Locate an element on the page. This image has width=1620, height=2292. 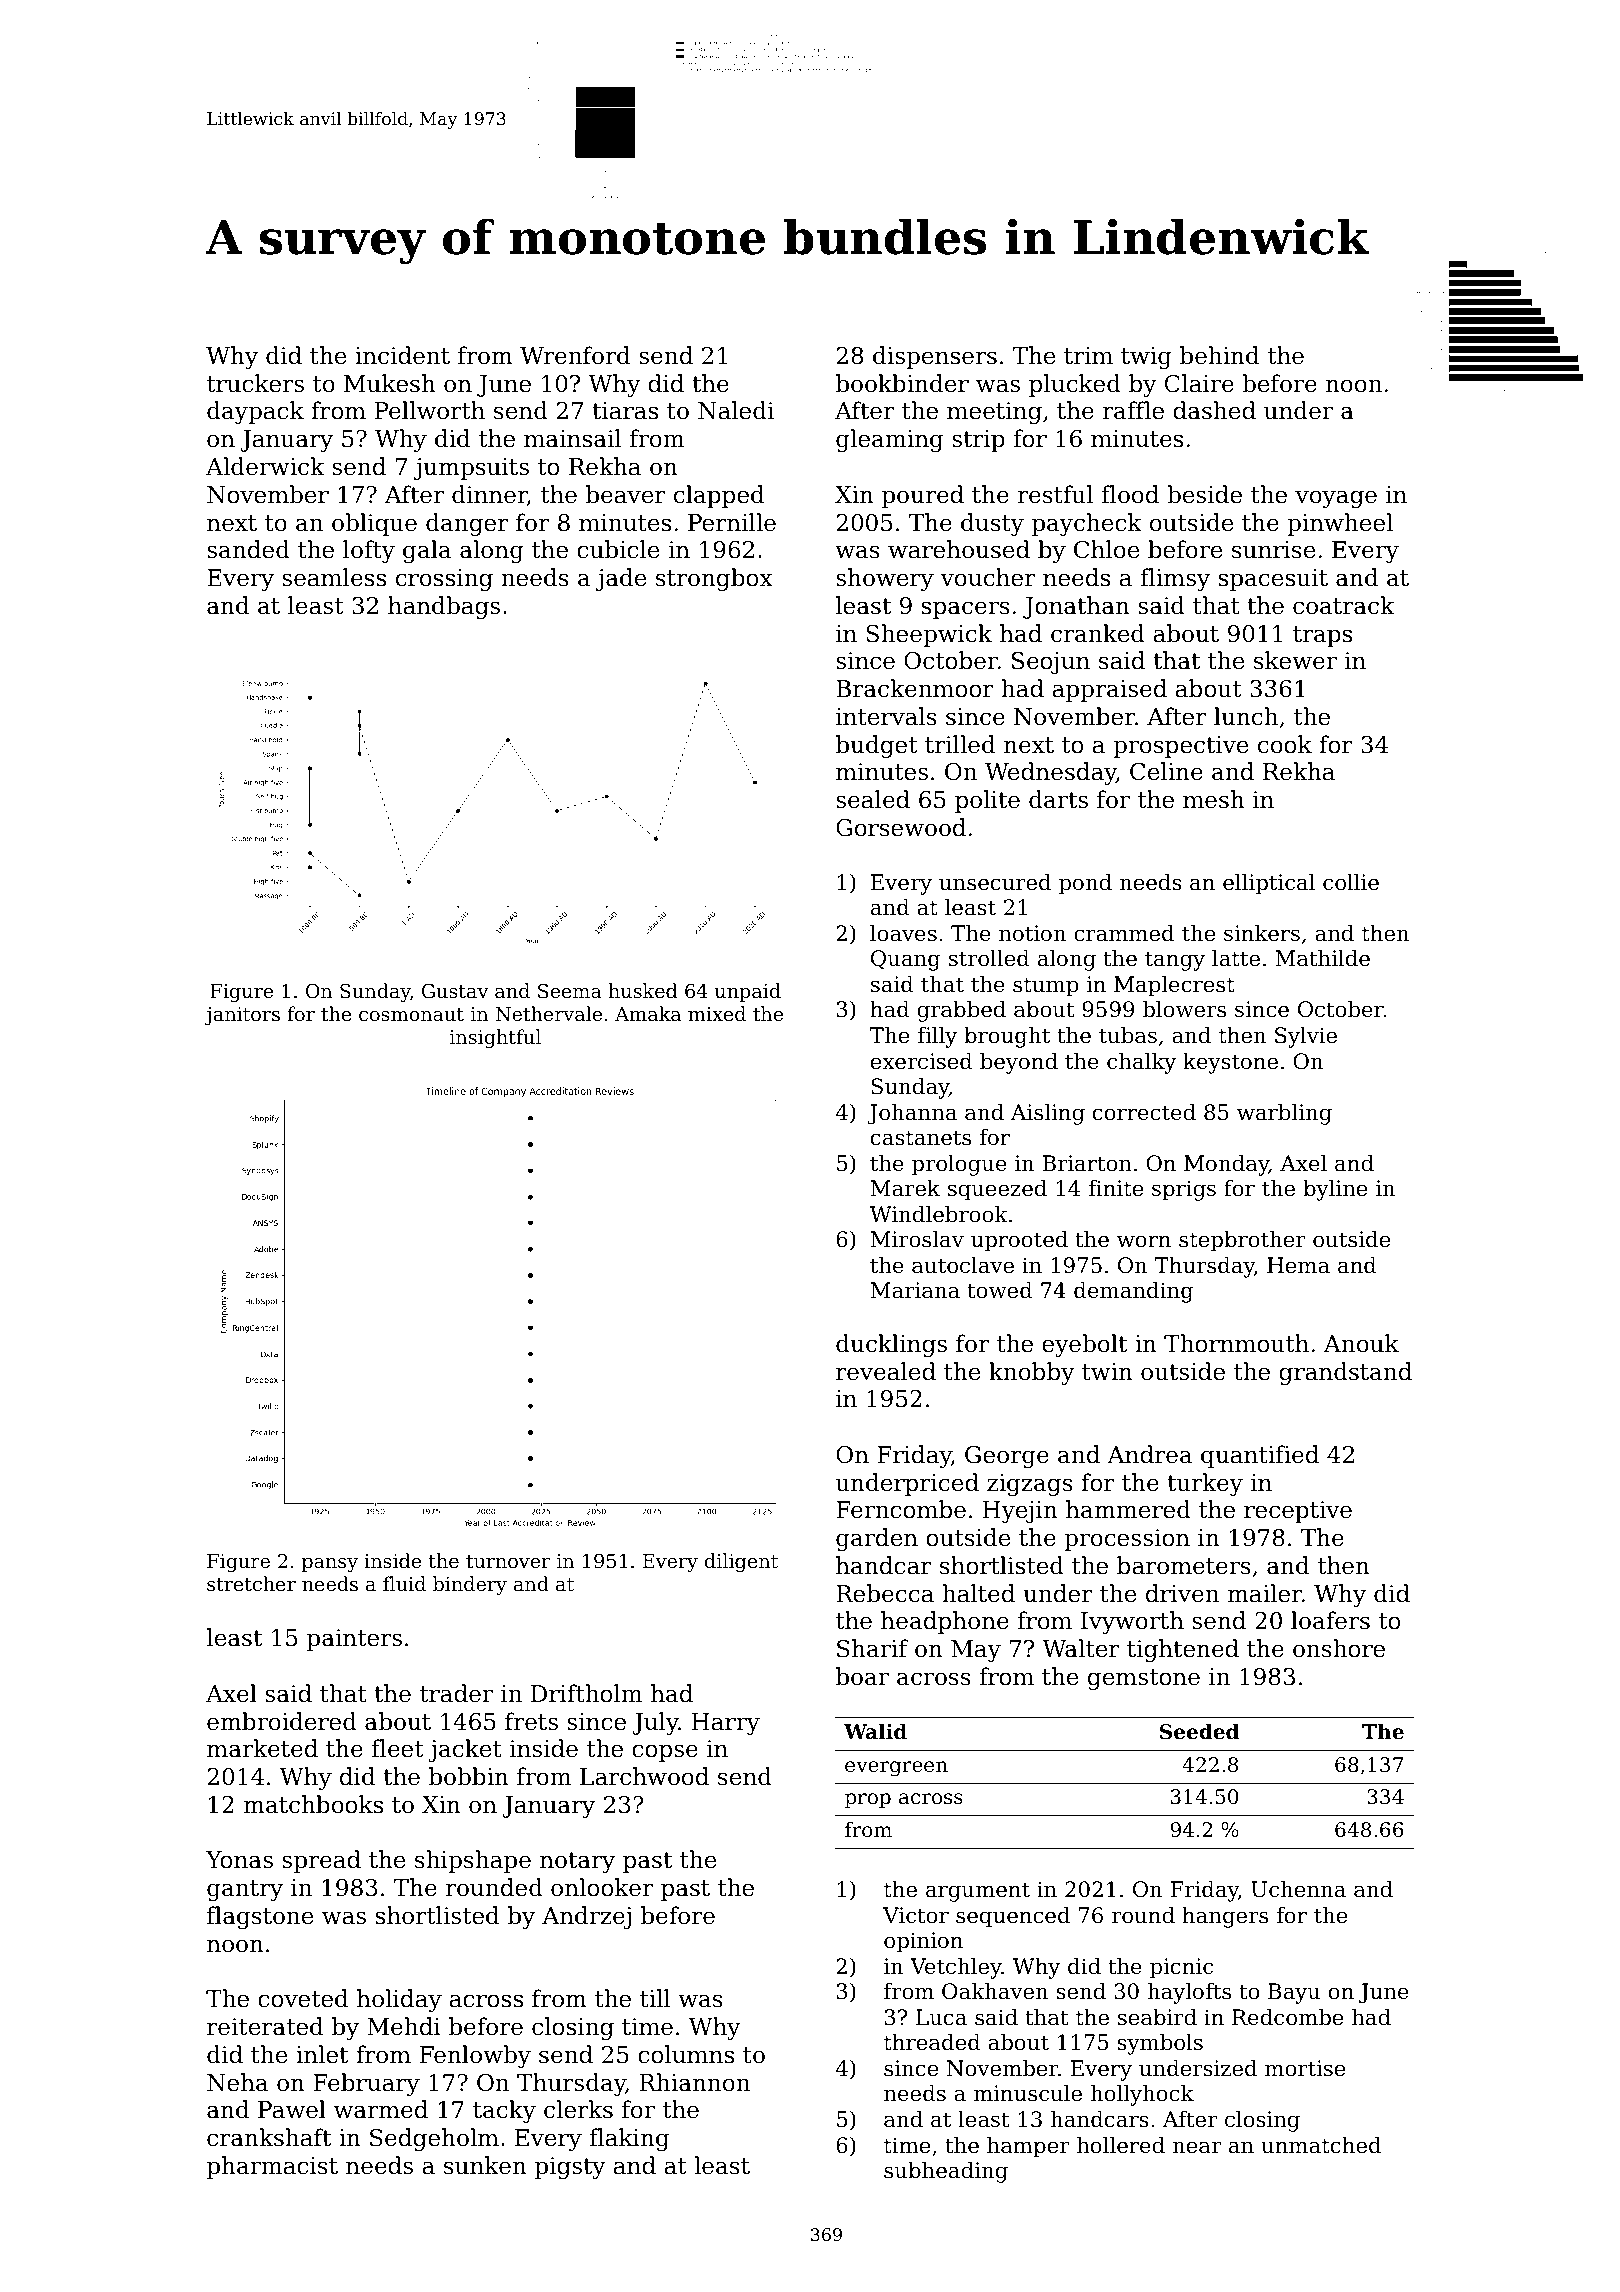
Luca is located at coordinates (941, 2017).
